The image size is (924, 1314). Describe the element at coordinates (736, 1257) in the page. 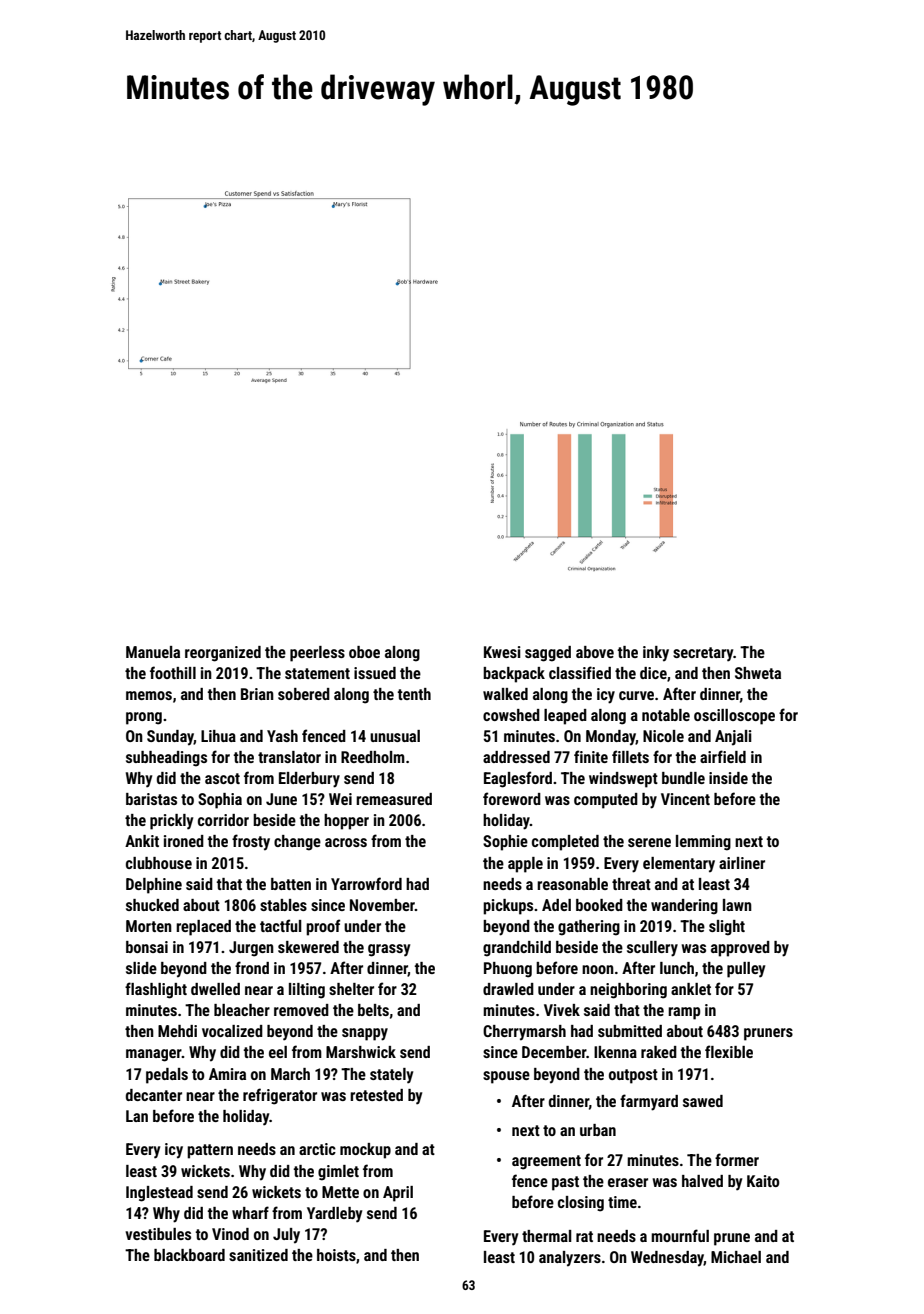

I see `Michael` at that location.
